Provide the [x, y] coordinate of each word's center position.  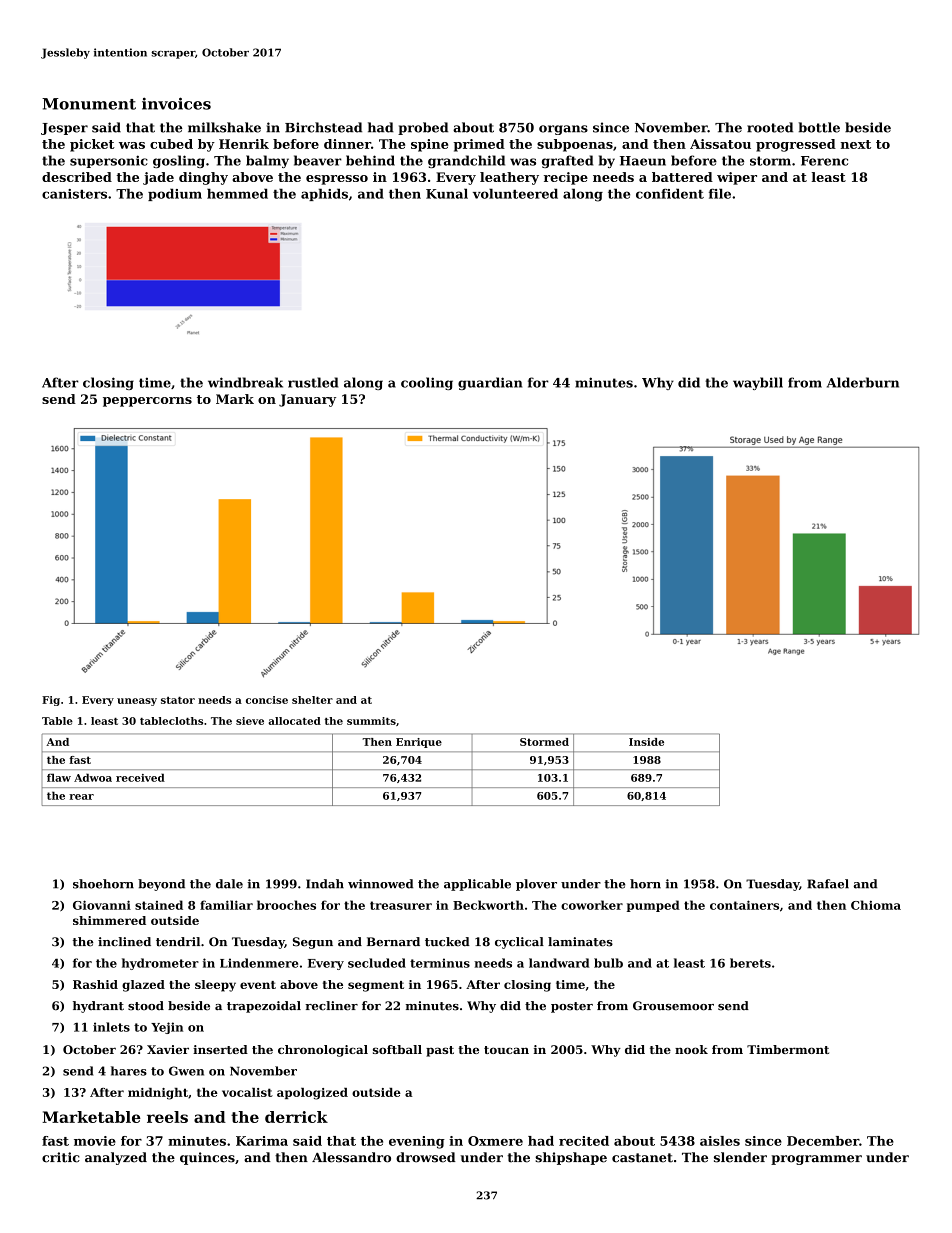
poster [572, 1007]
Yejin [167, 1028]
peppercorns [147, 402]
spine [429, 145]
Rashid [95, 984]
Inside [646, 742]
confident [670, 193]
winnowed [380, 884]
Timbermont [788, 1049]
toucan [506, 1050]
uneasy [137, 702]
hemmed [237, 193]
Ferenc [824, 161]
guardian [490, 383]
